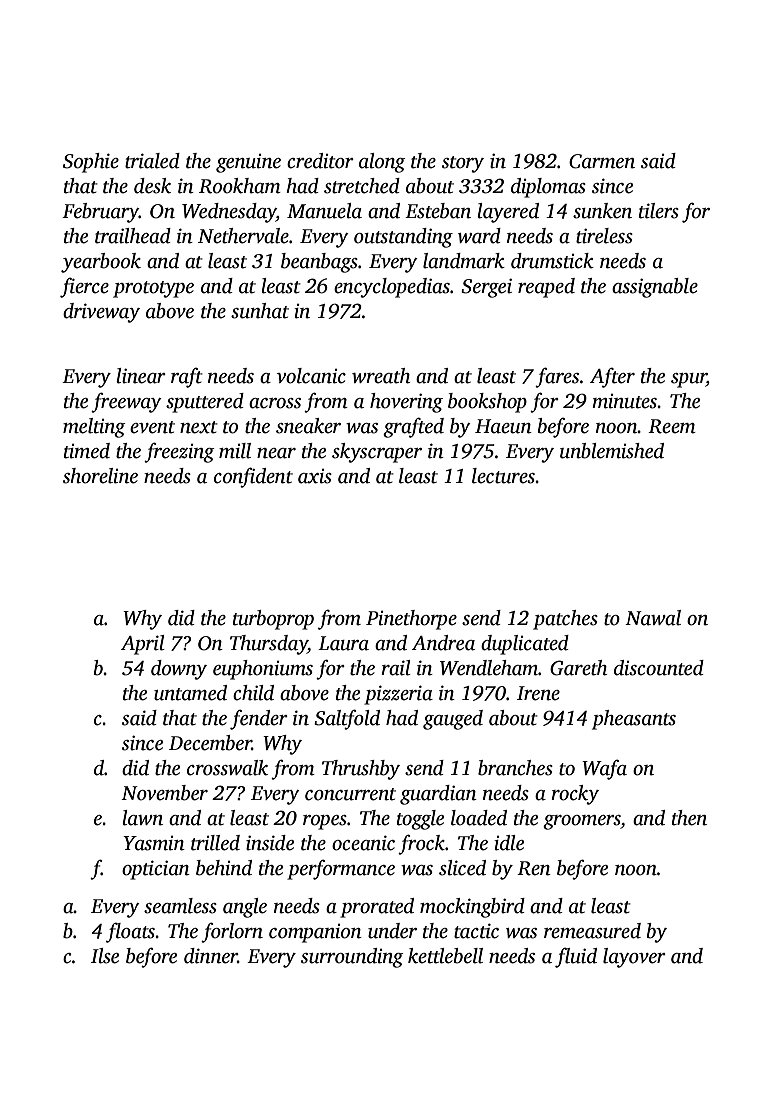 The width and height of the screenshot is (777, 1103). Describe the element at coordinates (659, 211) in the screenshot. I see `tilers` at that location.
